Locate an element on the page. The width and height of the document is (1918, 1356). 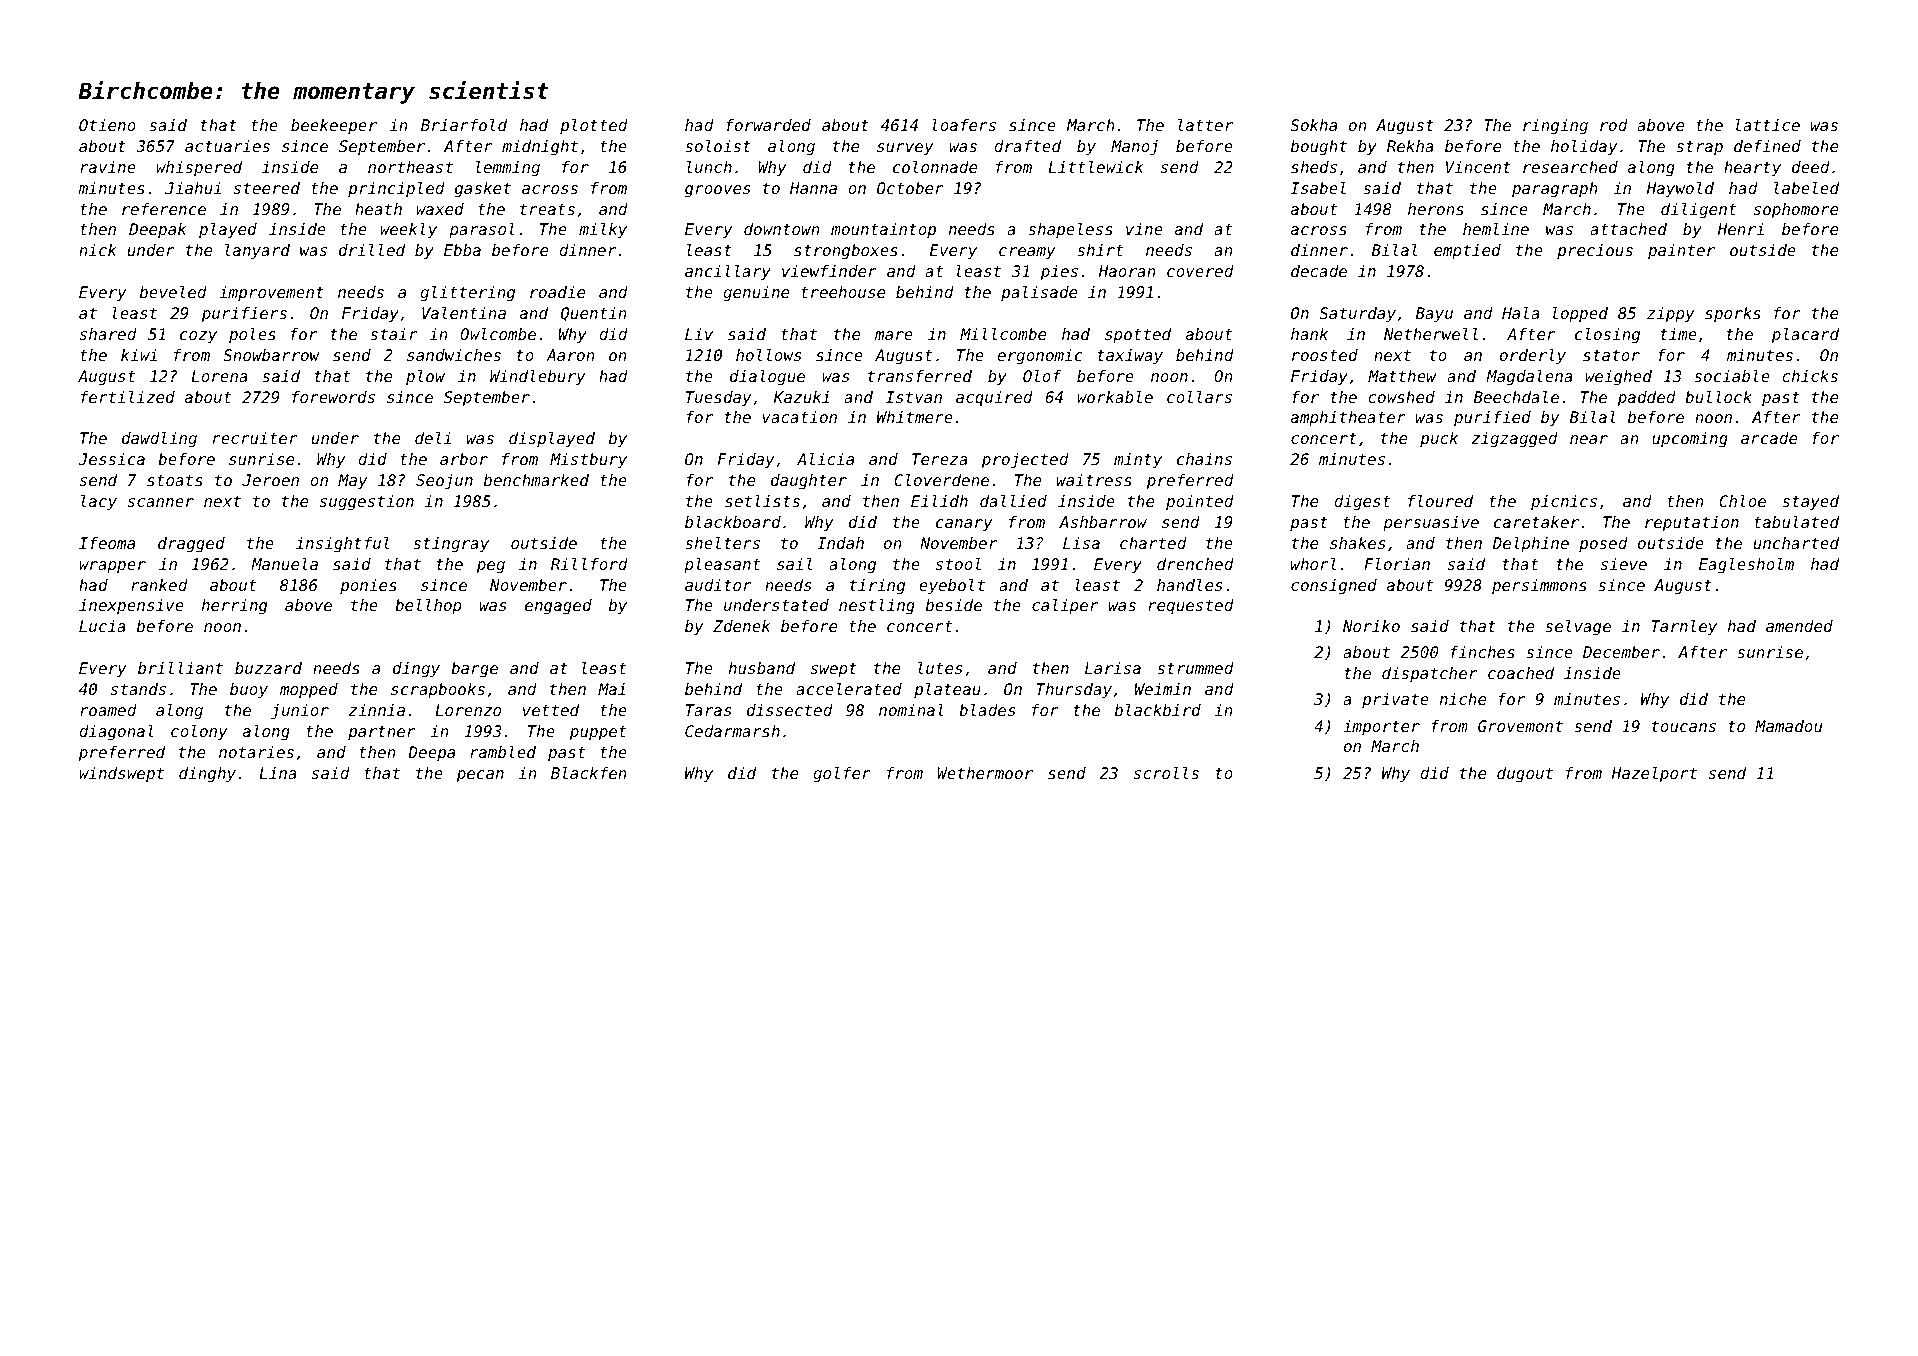
Briarfold is located at coordinates (464, 125).
